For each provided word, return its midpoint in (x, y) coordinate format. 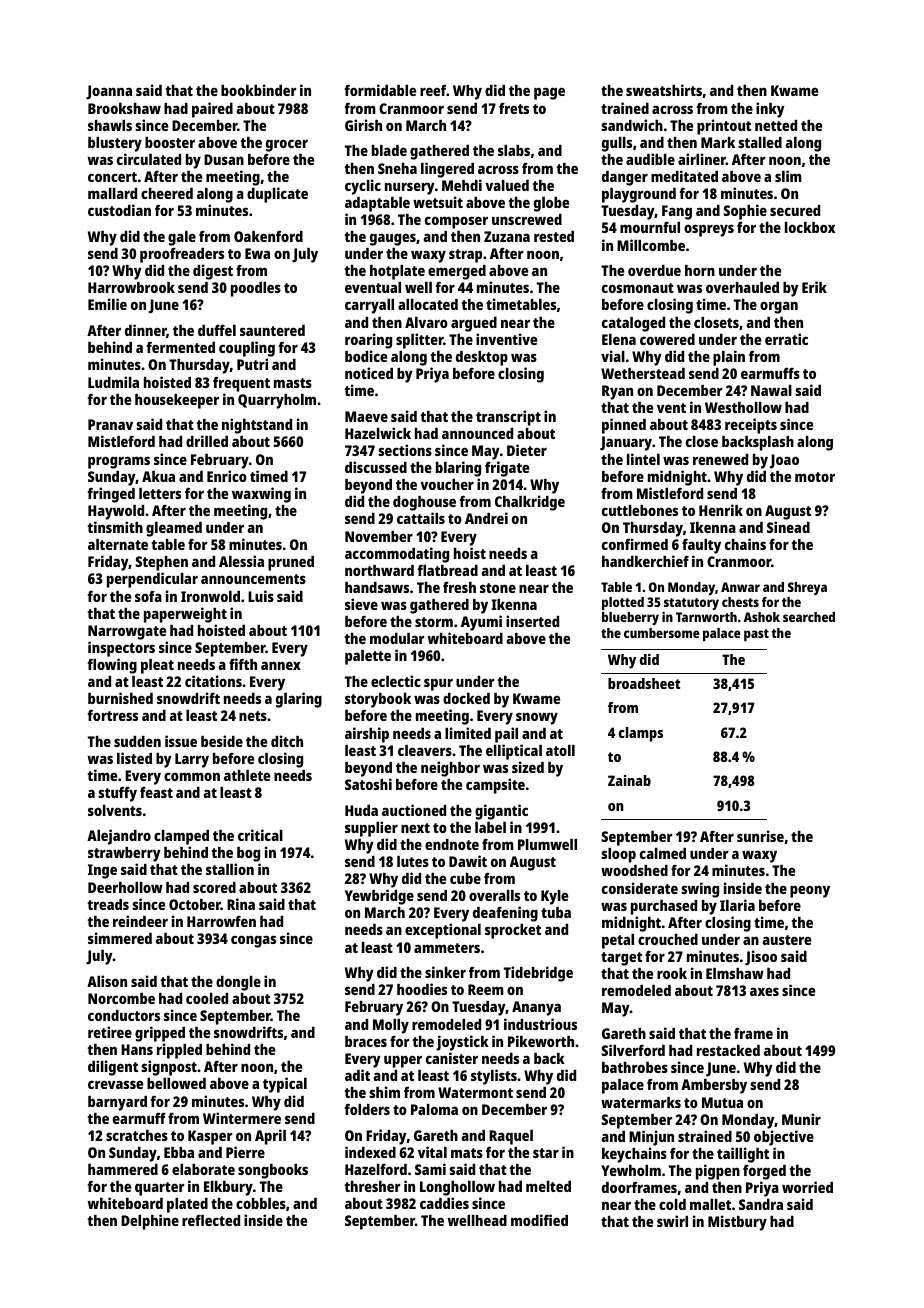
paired (212, 110)
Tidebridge (538, 974)
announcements (253, 579)
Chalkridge (530, 503)
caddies (444, 1203)
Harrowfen (221, 921)
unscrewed (527, 219)
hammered (123, 1169)
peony (810, 891)
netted (776, 125)
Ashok (762, 617)
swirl (672, 1221)
